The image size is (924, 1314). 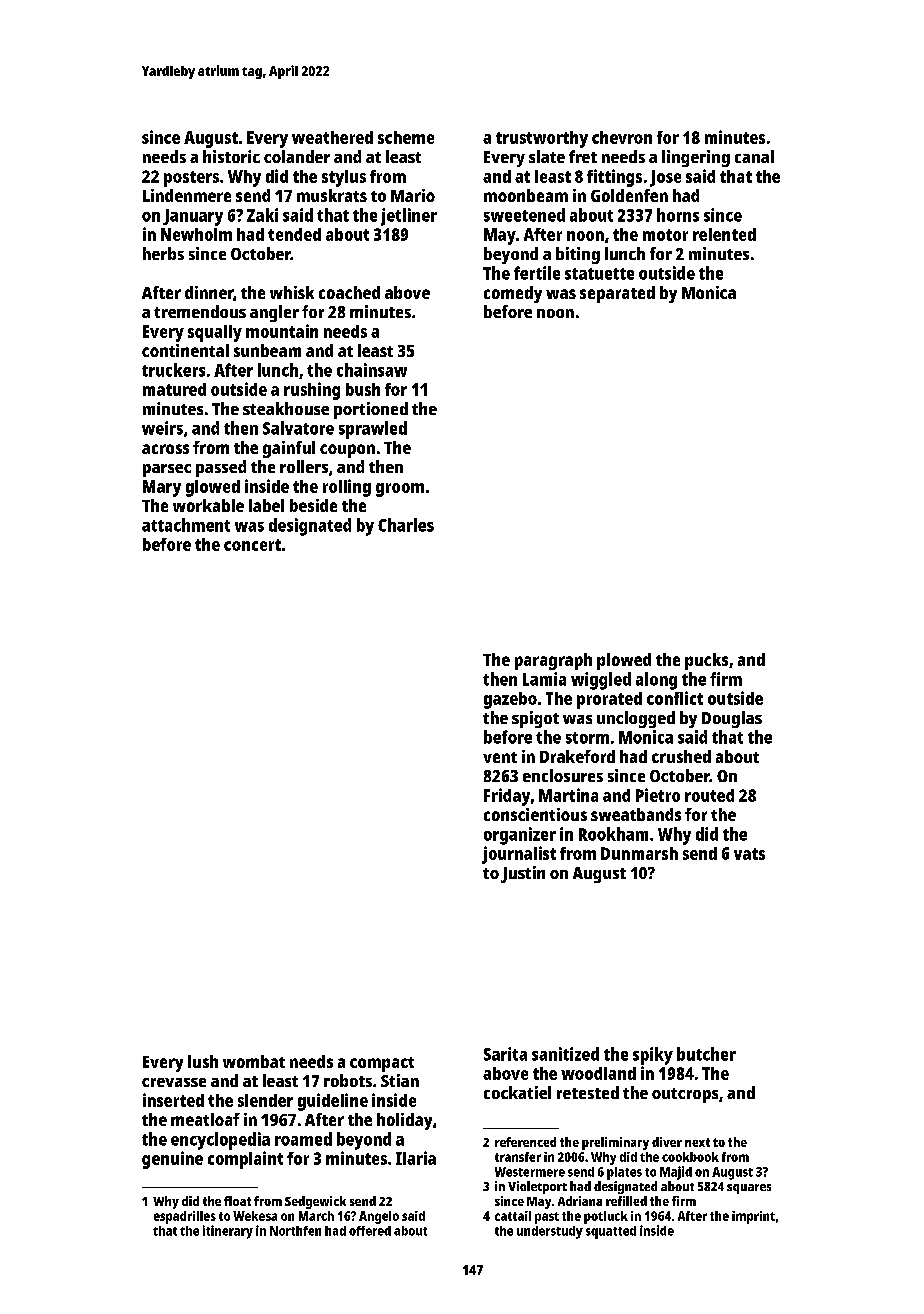 What do you see at coordinates (231, 156) in the screenshot?
I see `historic` at bounding box center [231, 156].
